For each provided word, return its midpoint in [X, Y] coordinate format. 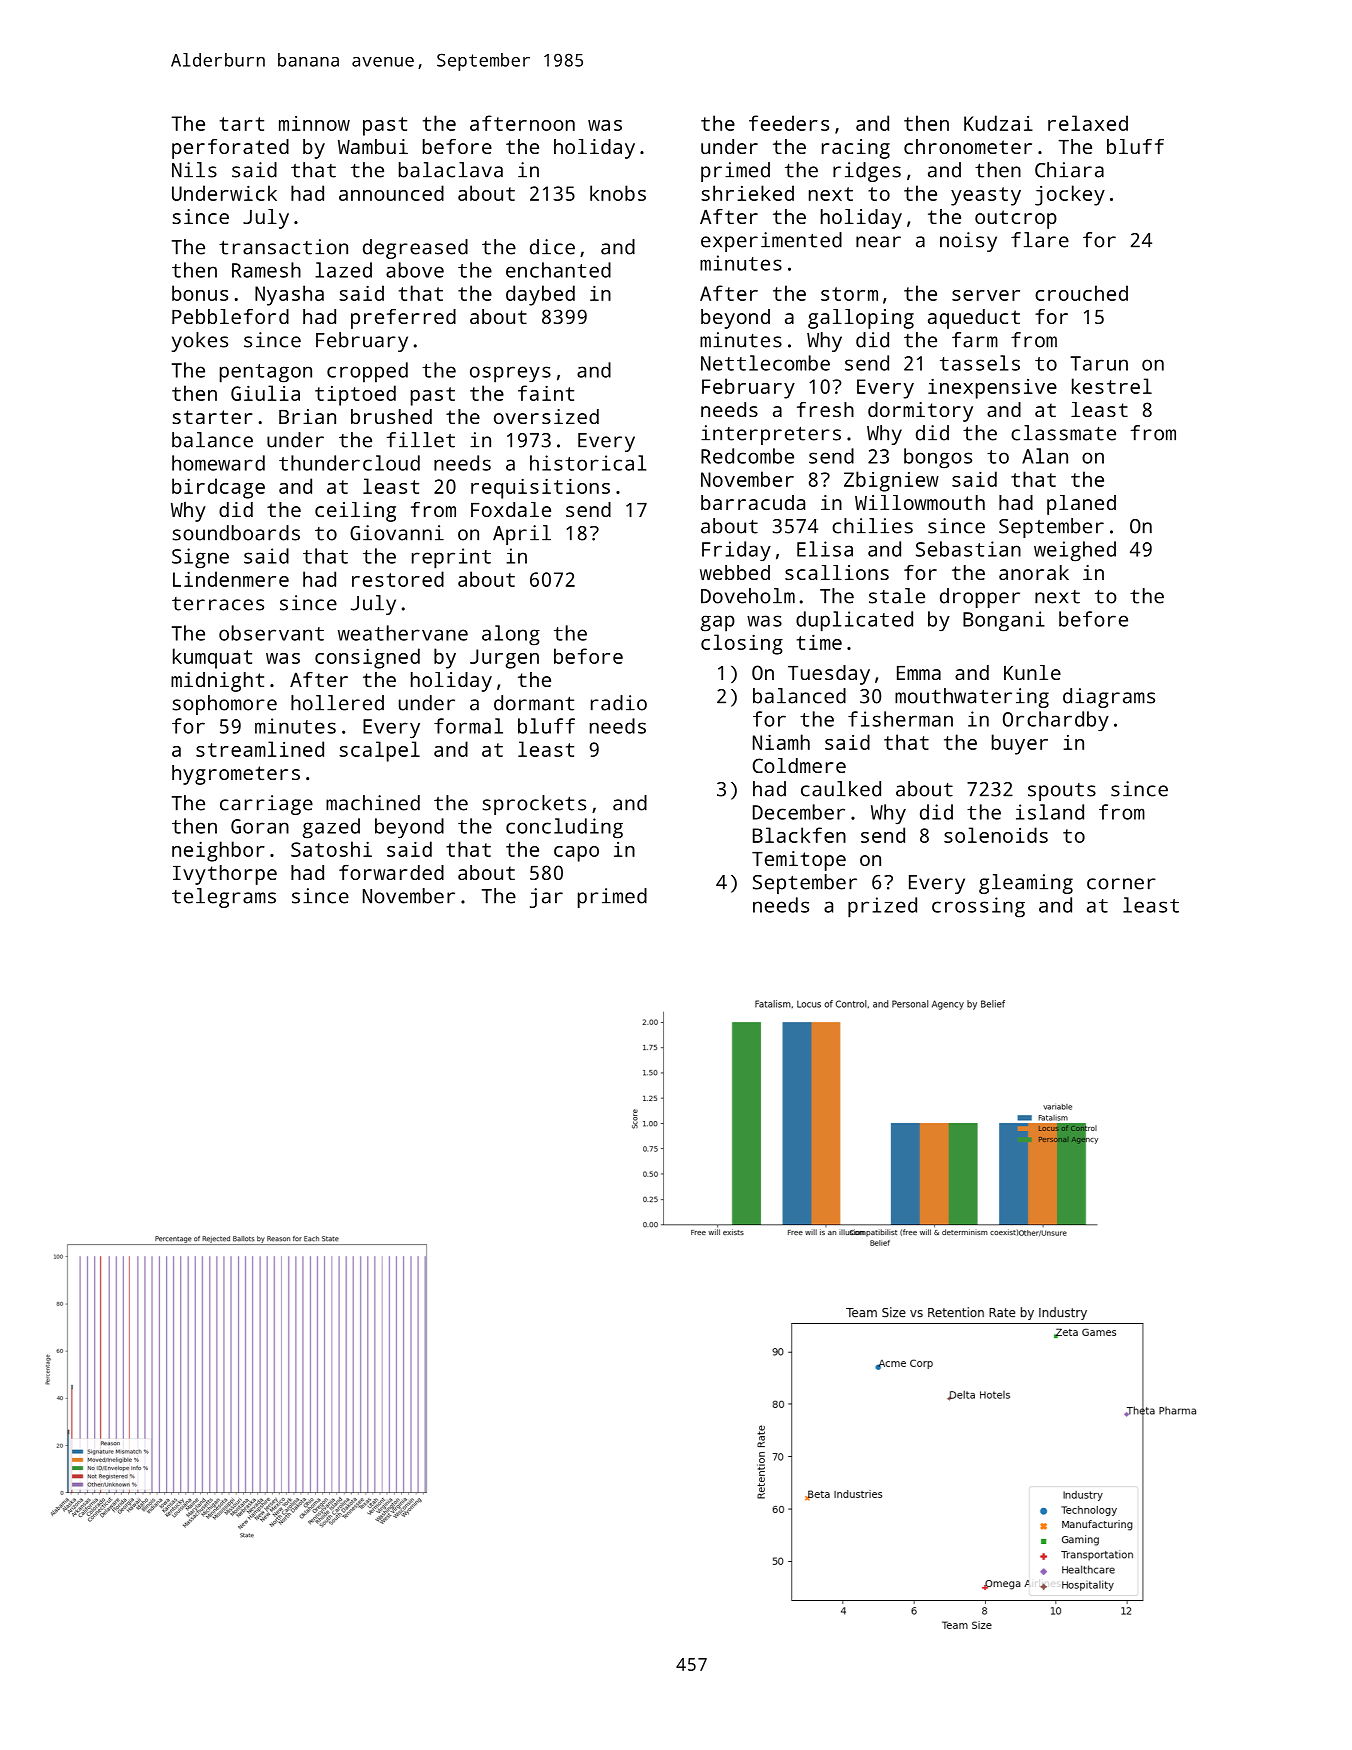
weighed [1075, 551]
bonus [200, 293]
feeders [789, 123]
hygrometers [236, 775]
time [819, 642]
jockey [1070, 195]
